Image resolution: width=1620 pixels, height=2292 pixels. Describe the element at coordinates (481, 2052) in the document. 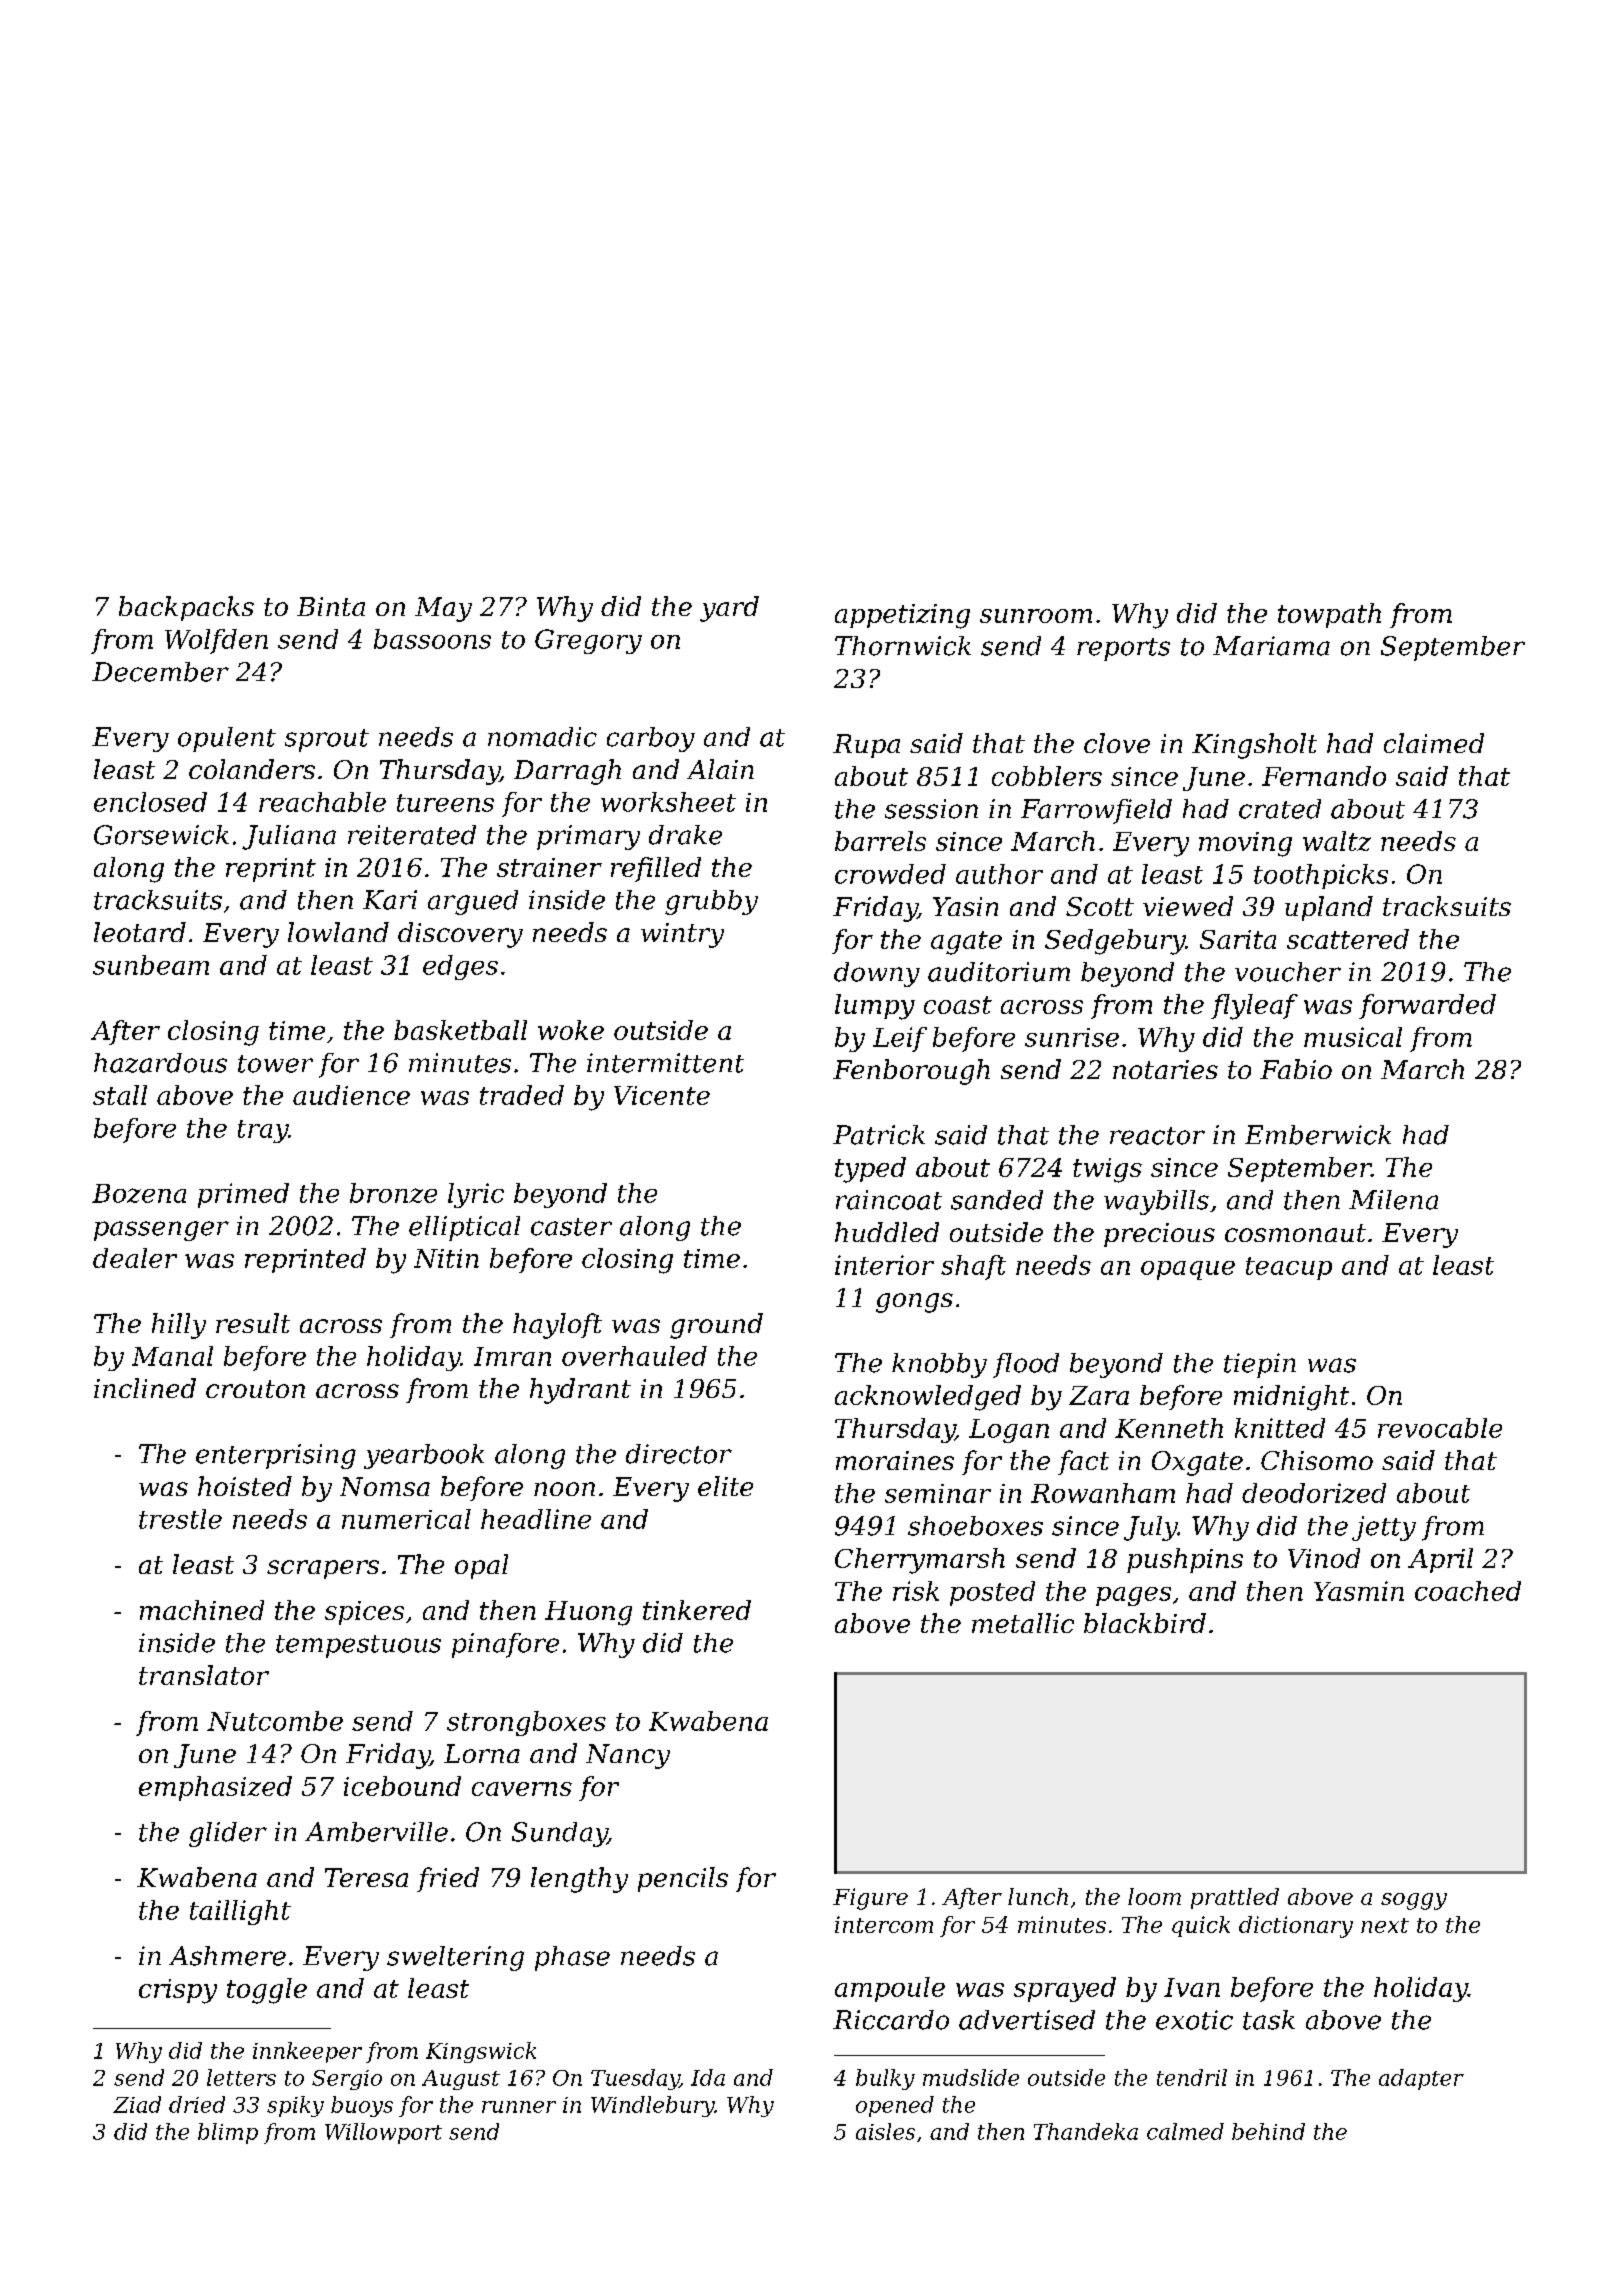

I see `Kingswick` at that location.
